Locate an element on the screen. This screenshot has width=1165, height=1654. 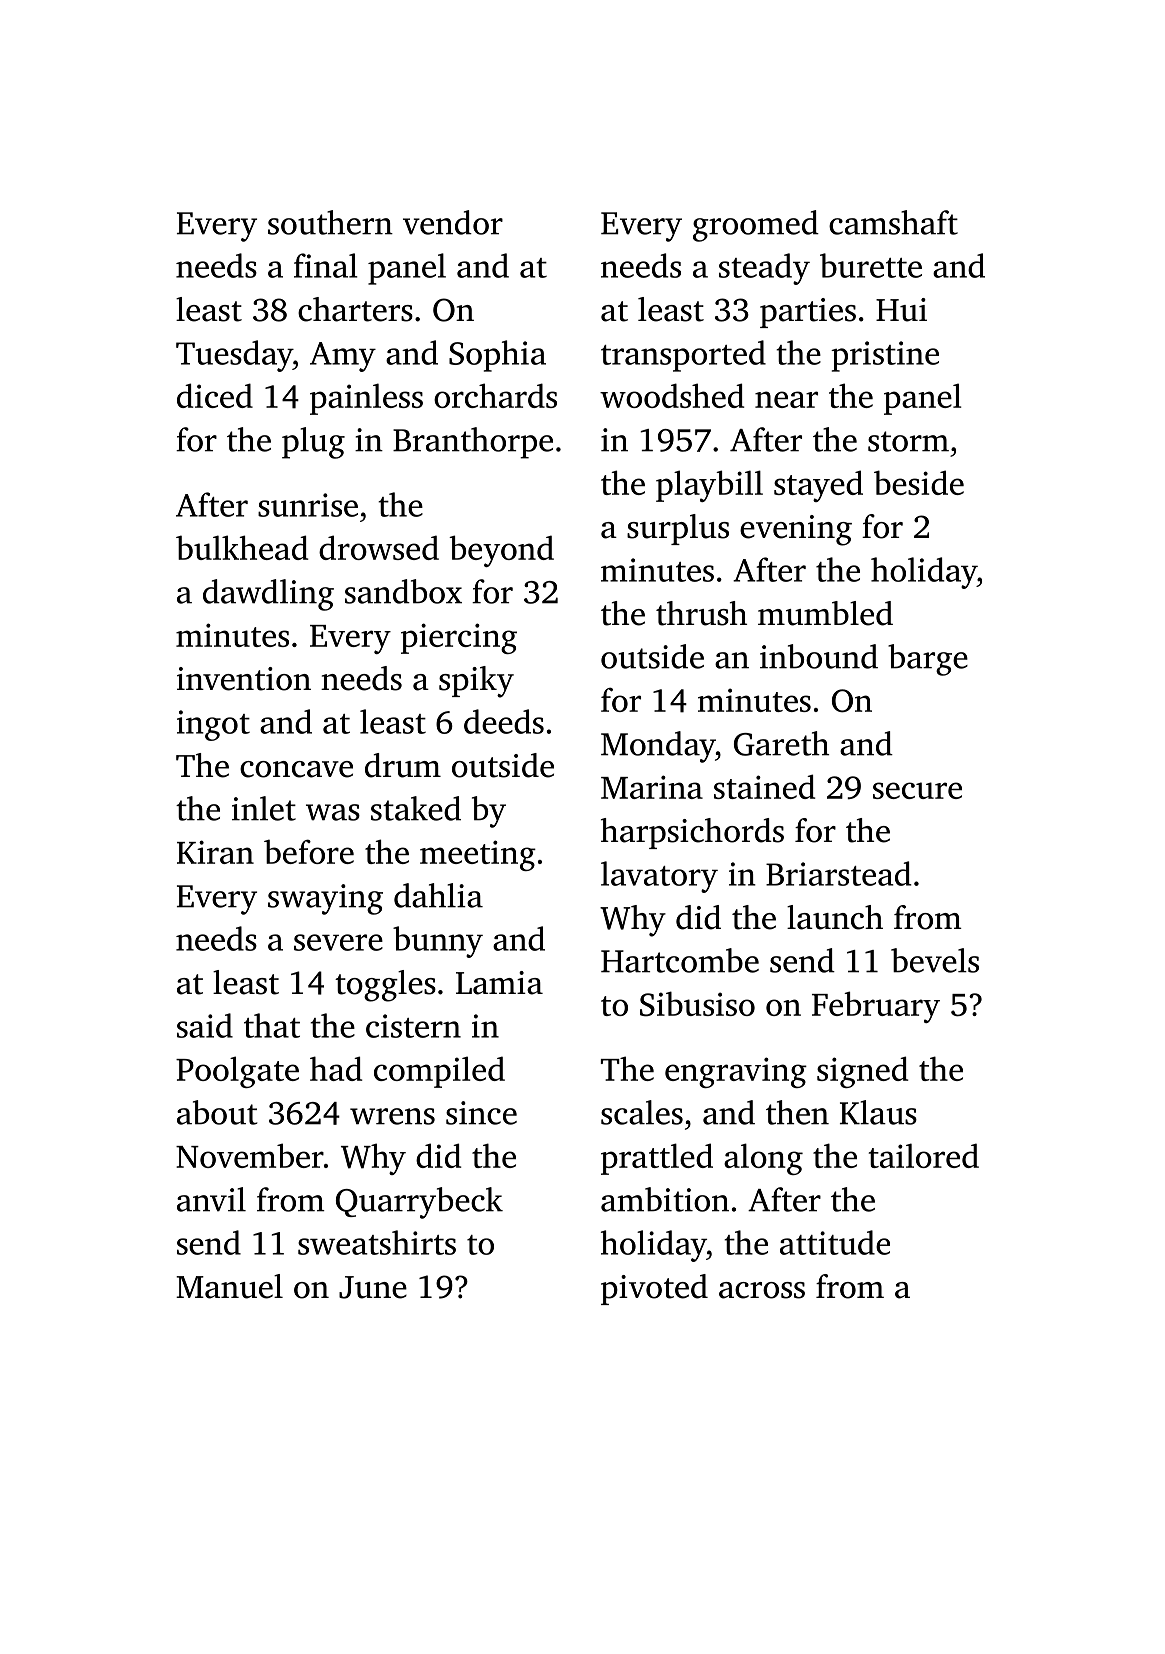
piercing is located at coordinates (459, 638).
